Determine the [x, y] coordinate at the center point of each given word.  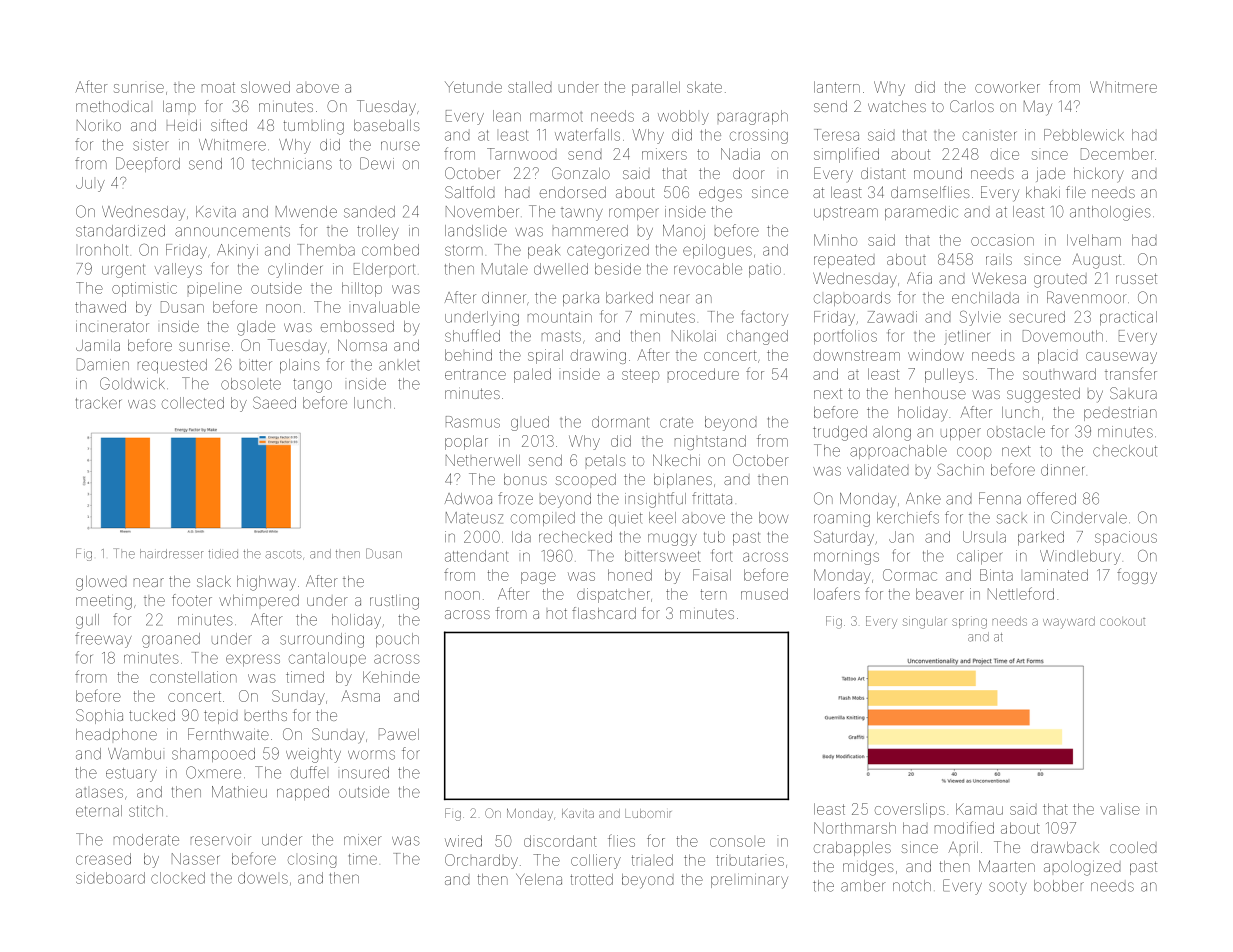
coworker [1007, 87]
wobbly [683, 117]
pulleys [949, 375]
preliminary [749, 882]
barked [629, 298]
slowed [265, 87]
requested [172, 366]
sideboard [110, 878]
